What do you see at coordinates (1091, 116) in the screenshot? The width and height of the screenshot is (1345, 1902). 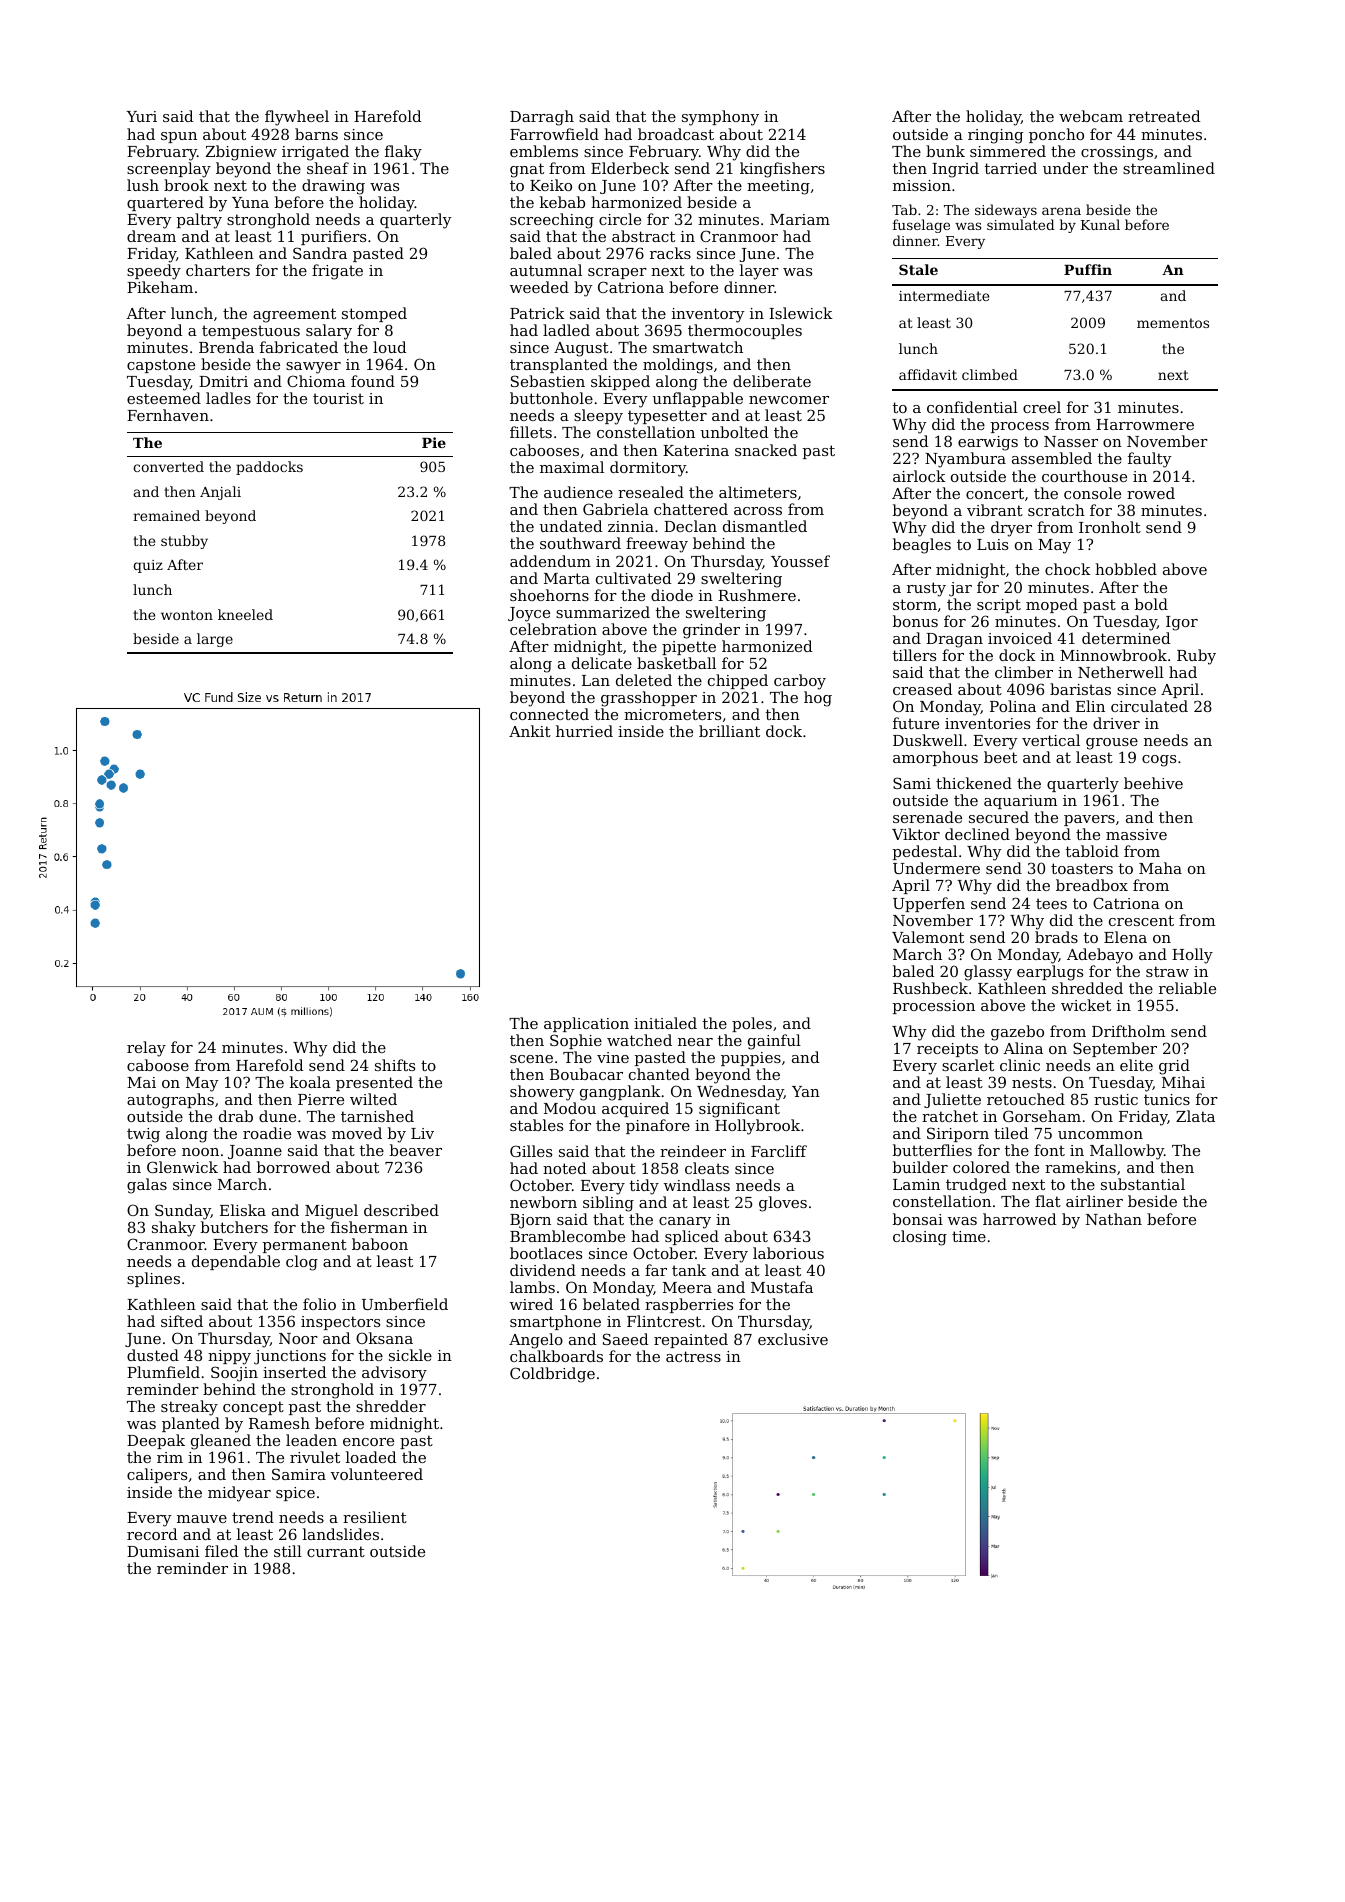 I see `webcam` at bounding box center [1091, 116].
